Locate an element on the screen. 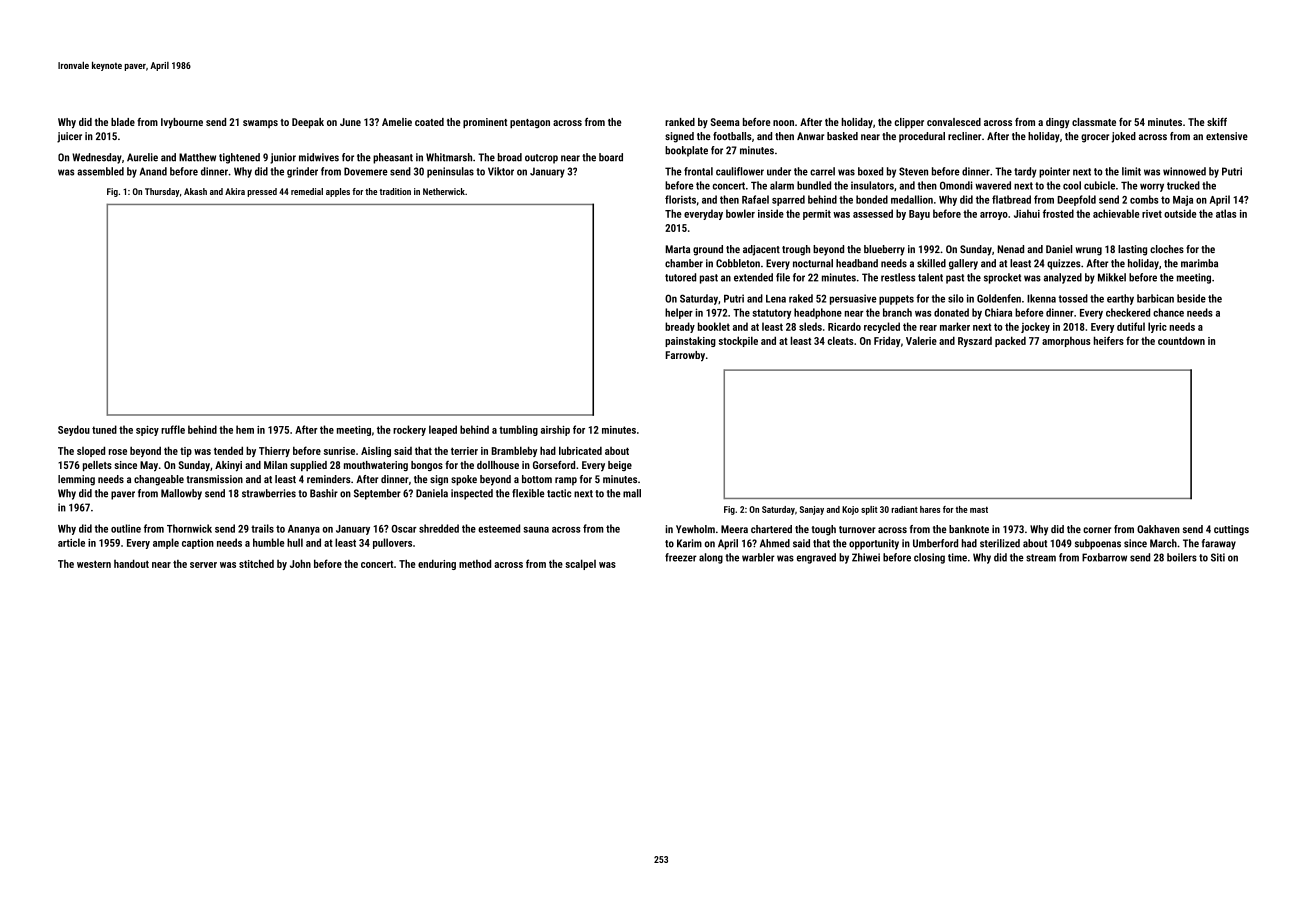 This screenshot has height=924, width=1308. bready is located at coordinates (680, 327).
